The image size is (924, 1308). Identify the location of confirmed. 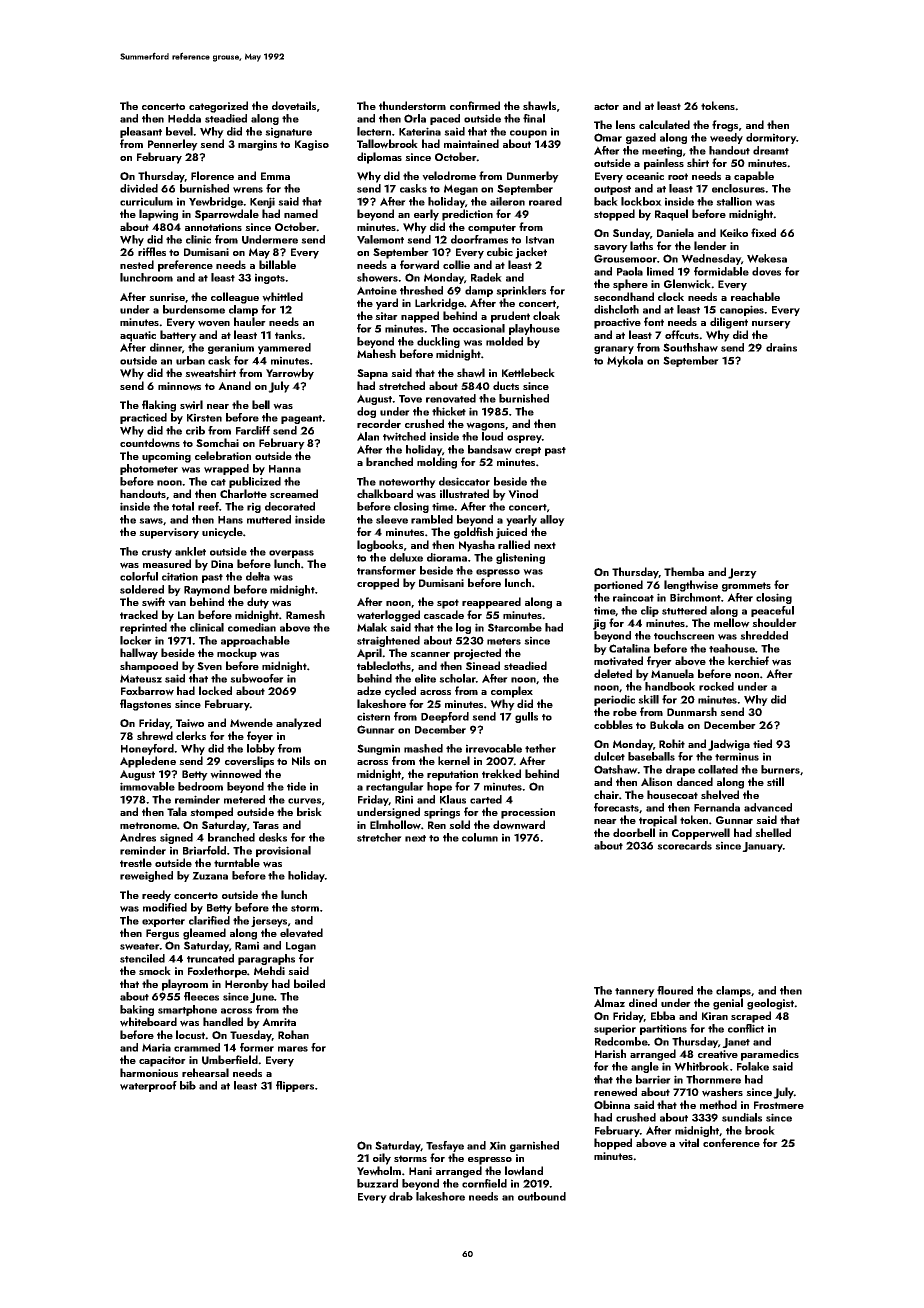
(475, 105).
